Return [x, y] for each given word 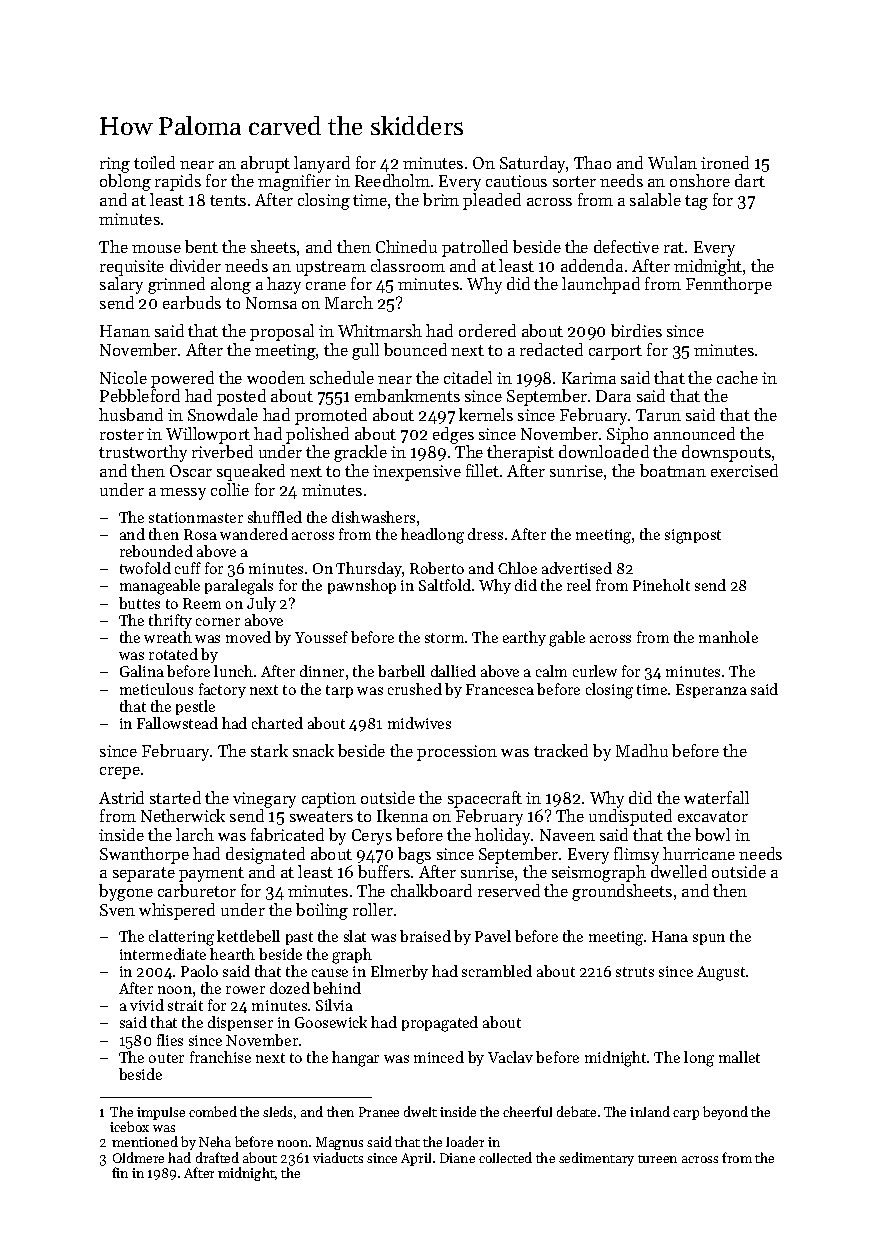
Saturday [533, 164]
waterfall [716, 797]
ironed [725, 162]
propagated [440, 1024]
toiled [154, 162]
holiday [502, 836]
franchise [220, 1057]
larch [195, 834]
